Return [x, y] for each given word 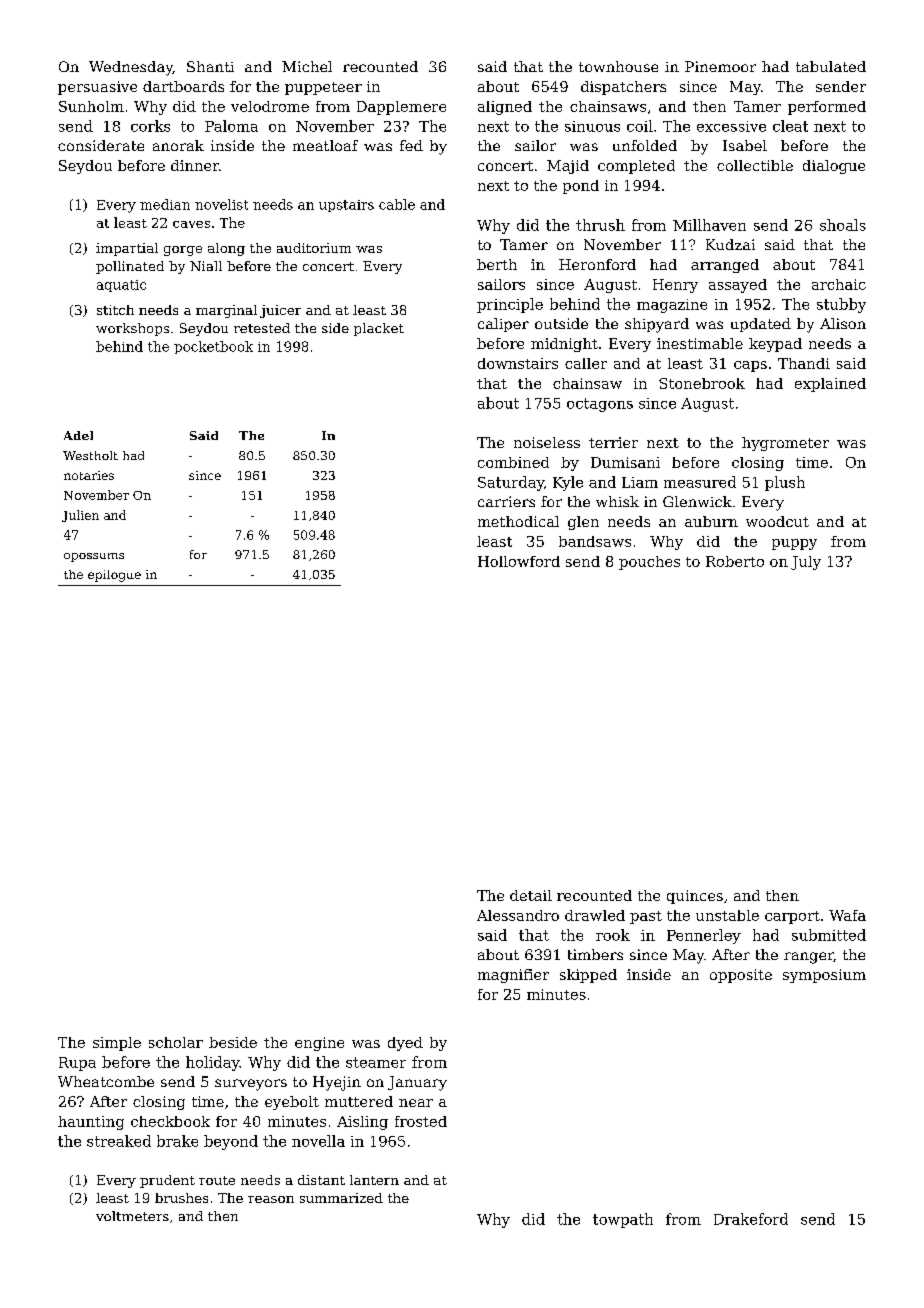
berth [497, 264]
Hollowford [519, 561]
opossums [94, 557]
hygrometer [785, 444]
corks [150, 126]
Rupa [77, 1064]
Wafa [847, 915]
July [806, 563]
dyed [405, 1044]
